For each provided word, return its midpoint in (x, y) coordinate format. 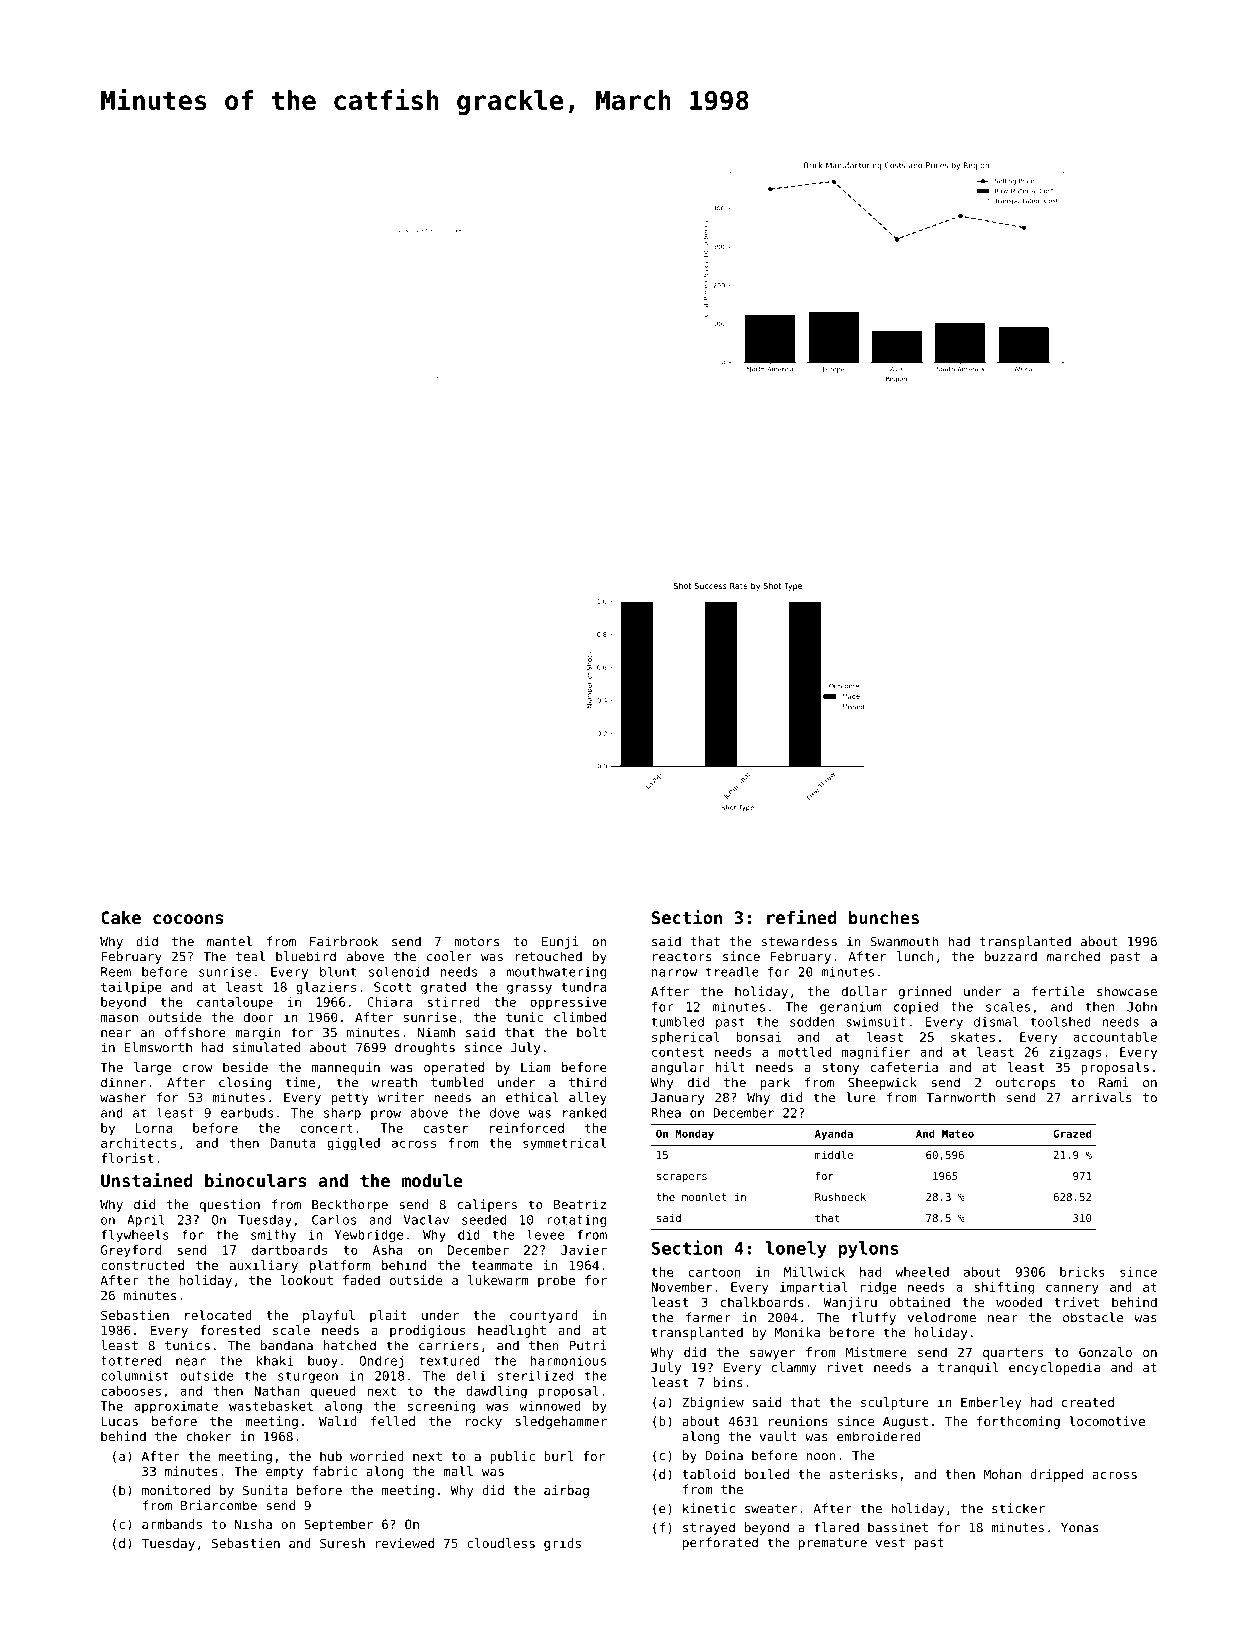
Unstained (147, 1180)
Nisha (253, 1524)
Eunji (560, 942)
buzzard (1011, 956)
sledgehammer (561, 1422)
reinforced (527, 1128)
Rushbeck (840, 1197)
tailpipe (131, 988)
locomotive (1107, 1421)
